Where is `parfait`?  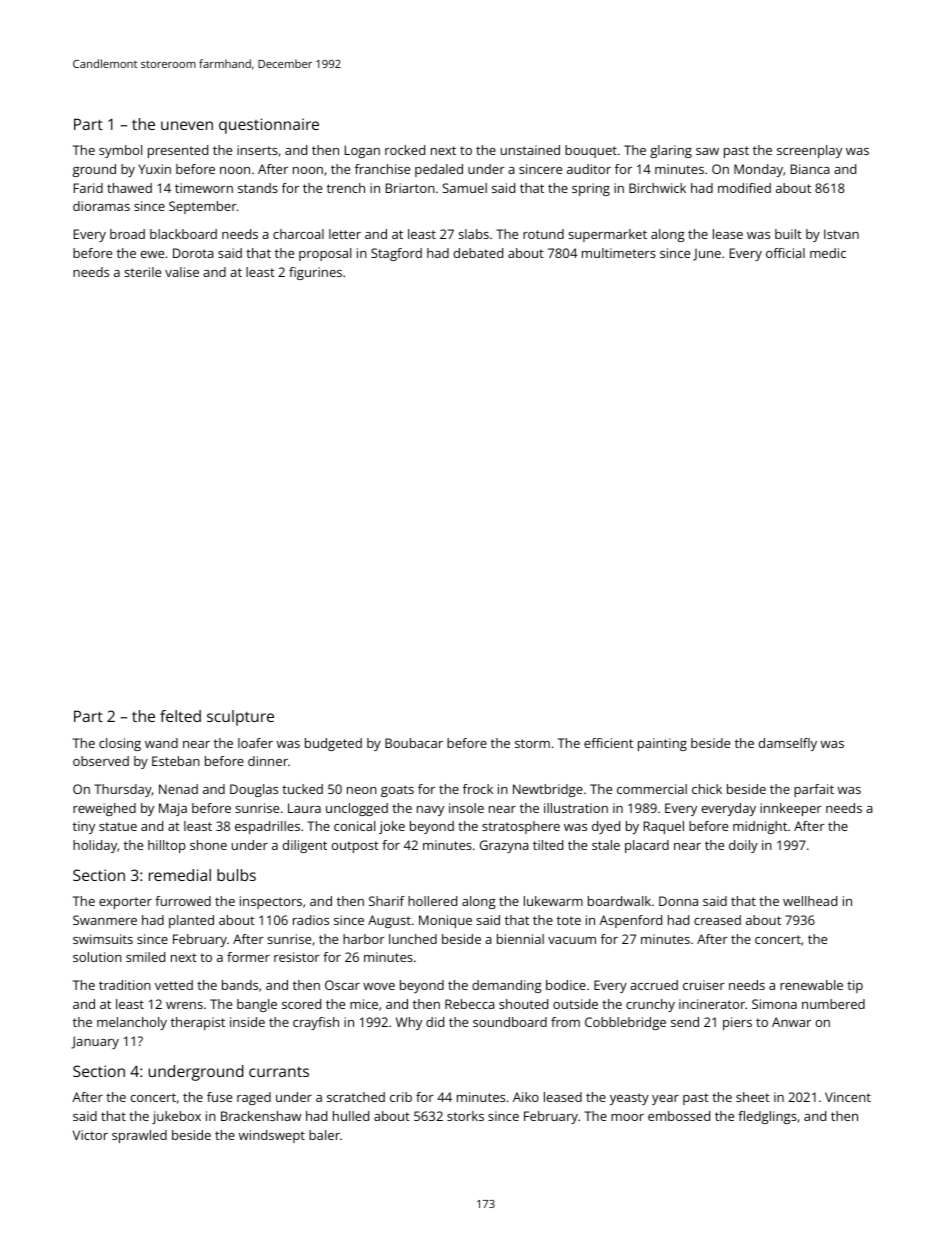 parfait is located at coordinates (814, 790).
